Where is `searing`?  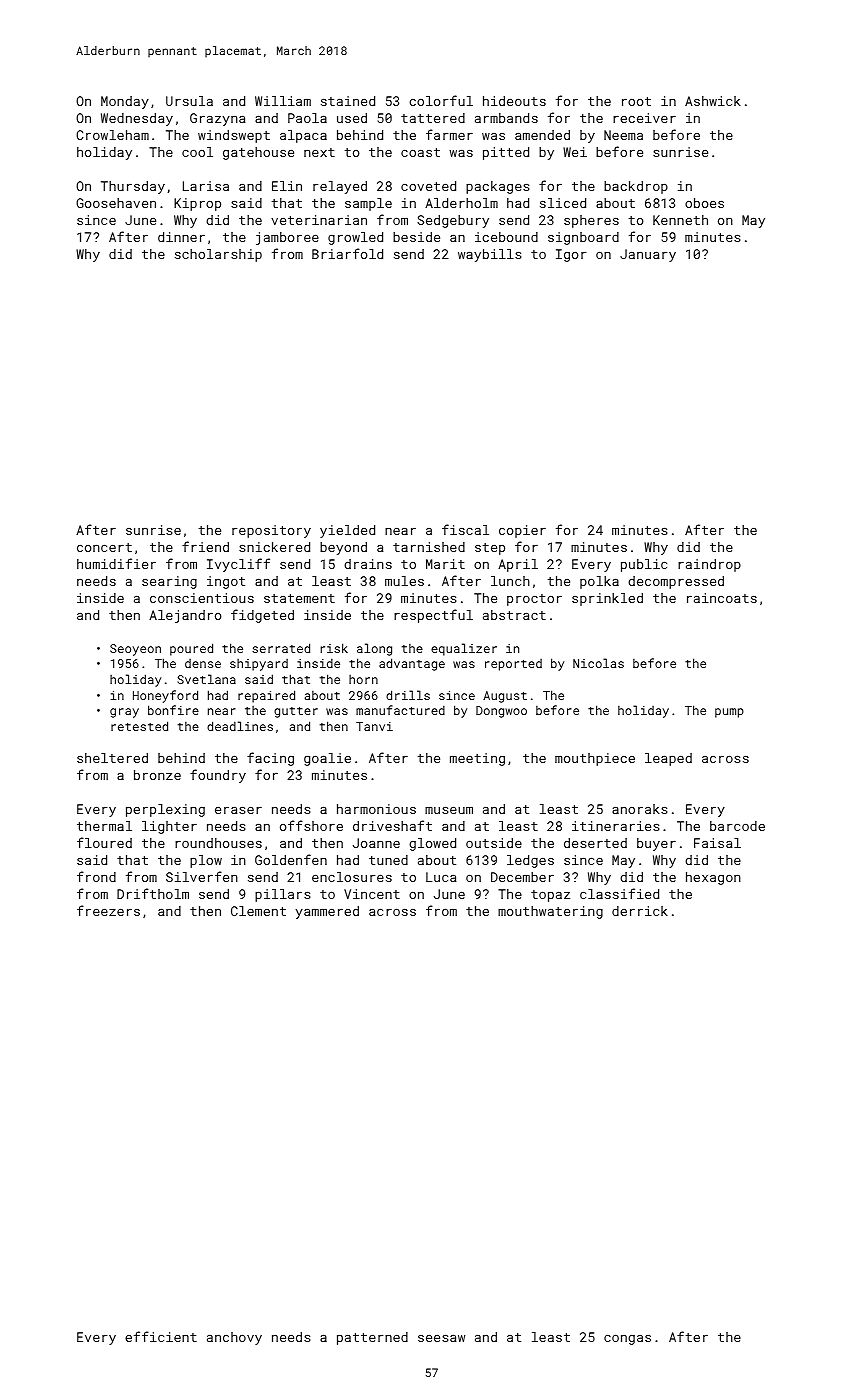 searing is located at coordinates (169, 582).
